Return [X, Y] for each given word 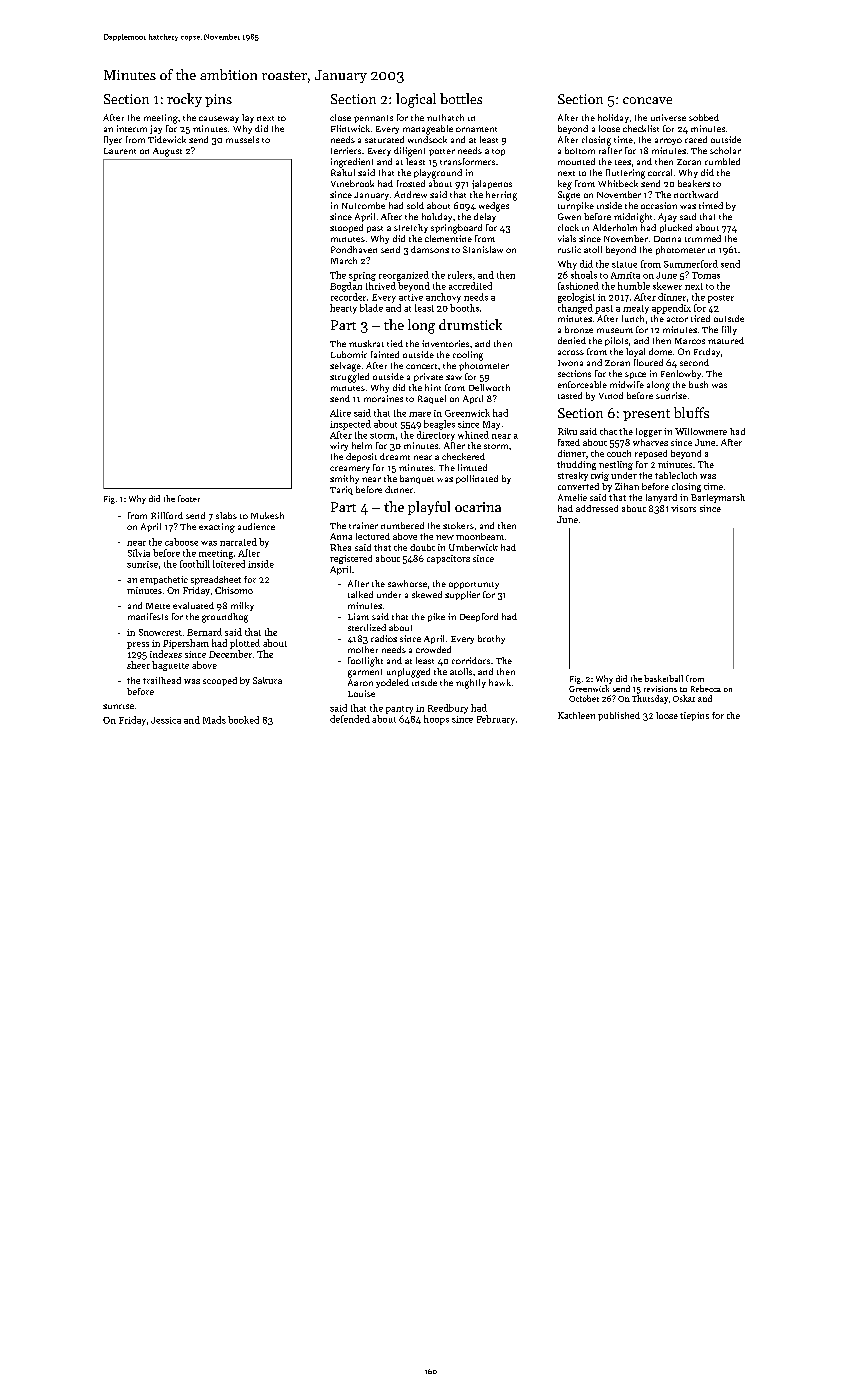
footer [189, 498]
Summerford [691, 264]
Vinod [611, 395]
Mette [158, 606]
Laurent [120, 151]
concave [647, 100]
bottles [461, 98]
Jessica [166, 720]
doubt [422, 547]
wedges [494, 207]
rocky [184, 100]
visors [683, 508]
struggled [349, 378]
